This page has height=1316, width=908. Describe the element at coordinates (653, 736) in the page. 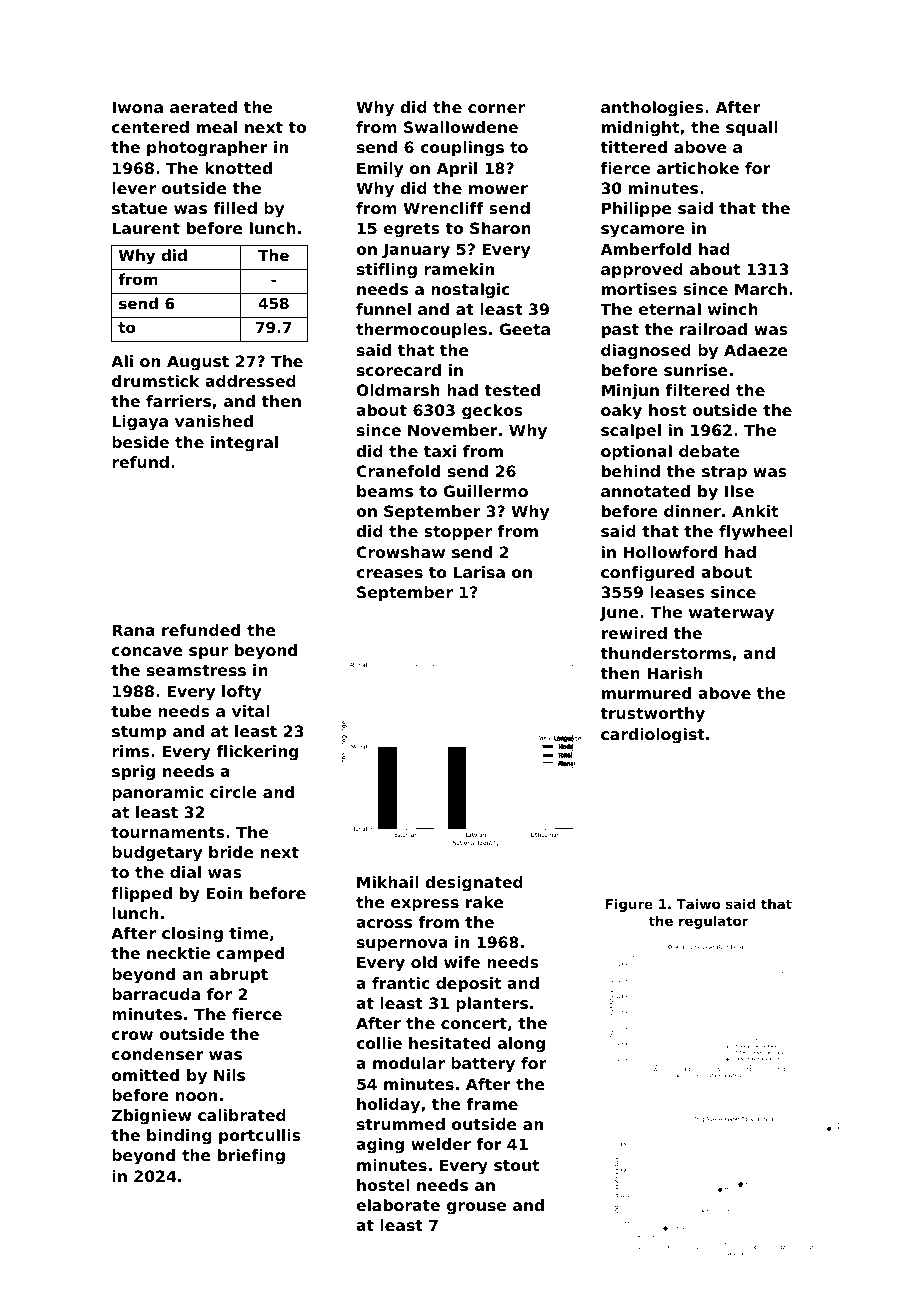

I see `cardiologist` at that location.
